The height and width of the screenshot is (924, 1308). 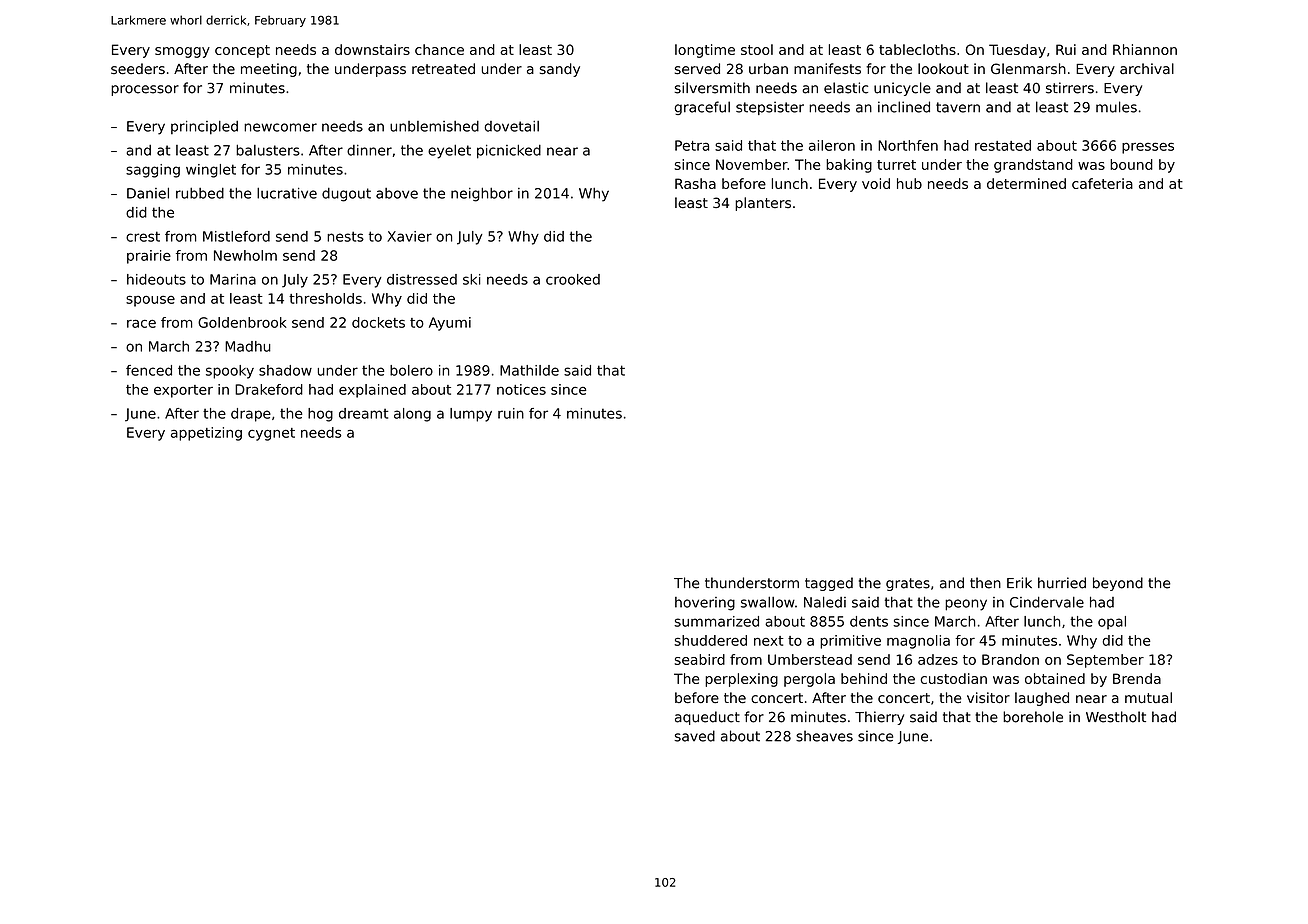 What do you see at coordinates (182, 52) in the screenshot?
I see `smoggy` at bounding box center [182, 52].
